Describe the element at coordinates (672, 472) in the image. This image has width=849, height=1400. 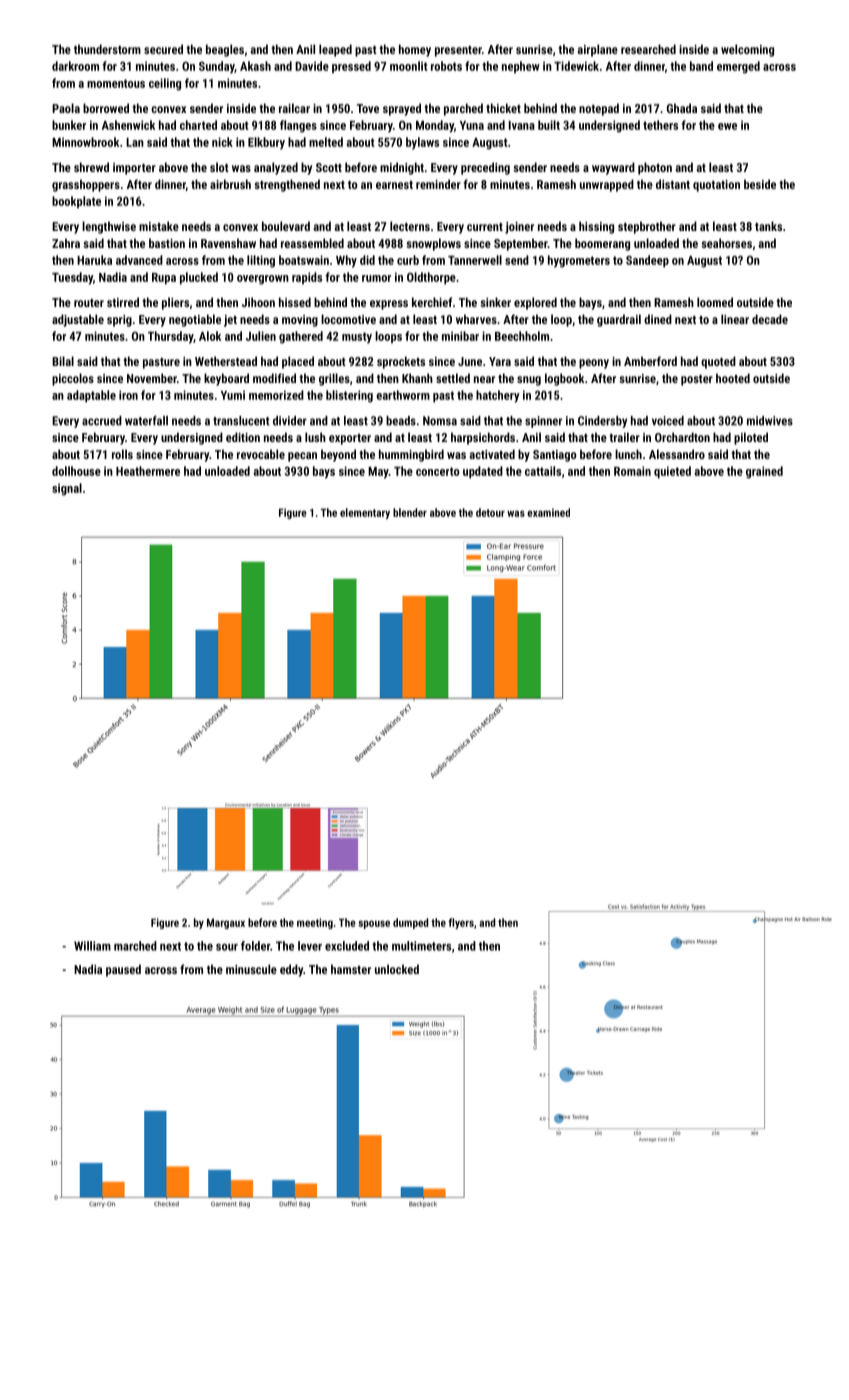
I see `quieted` at that location.
